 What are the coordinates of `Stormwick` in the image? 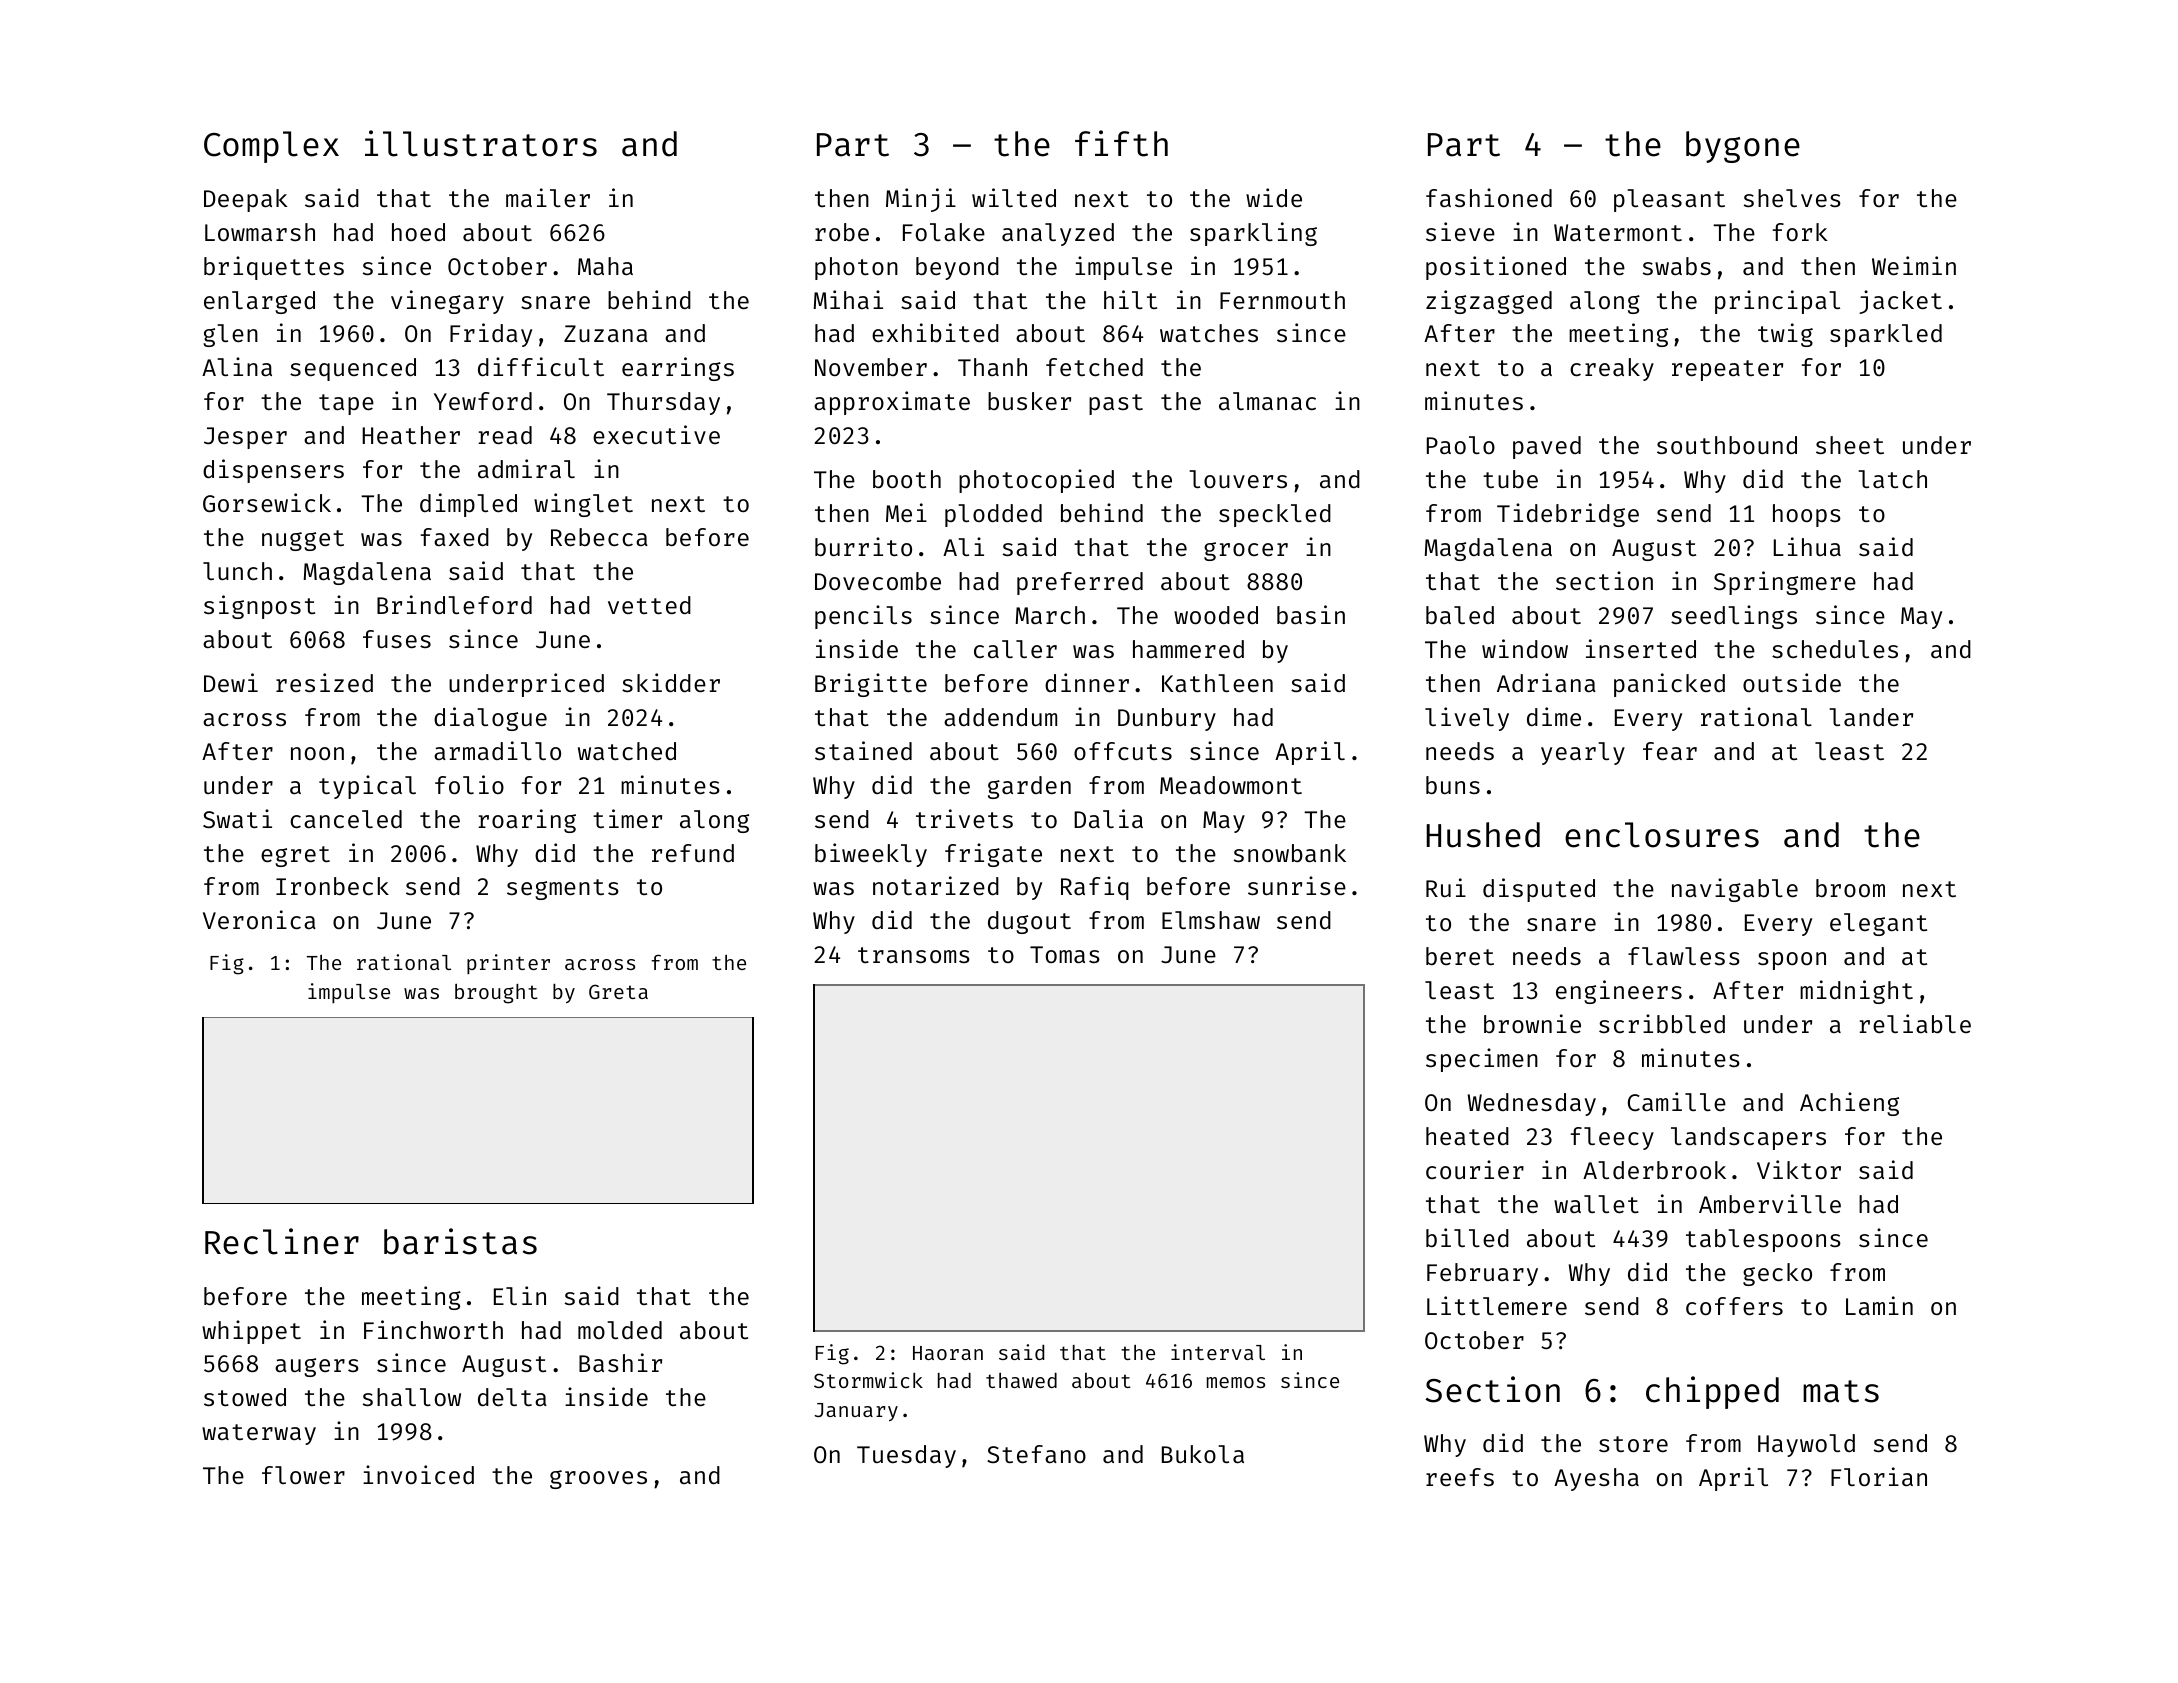 It's located at (868, 1380).
